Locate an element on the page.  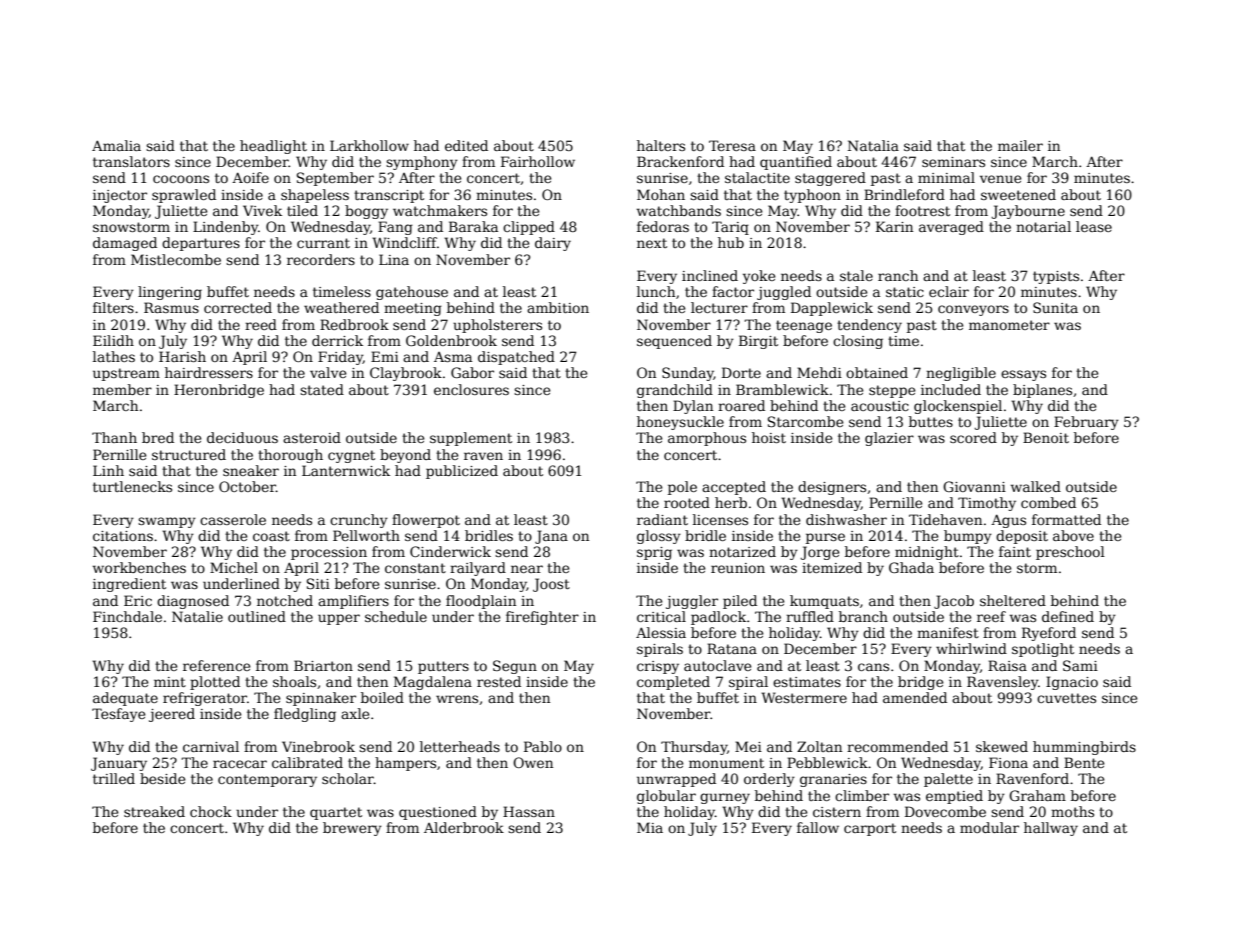
contemporary is located at coordinates (267, 780).
